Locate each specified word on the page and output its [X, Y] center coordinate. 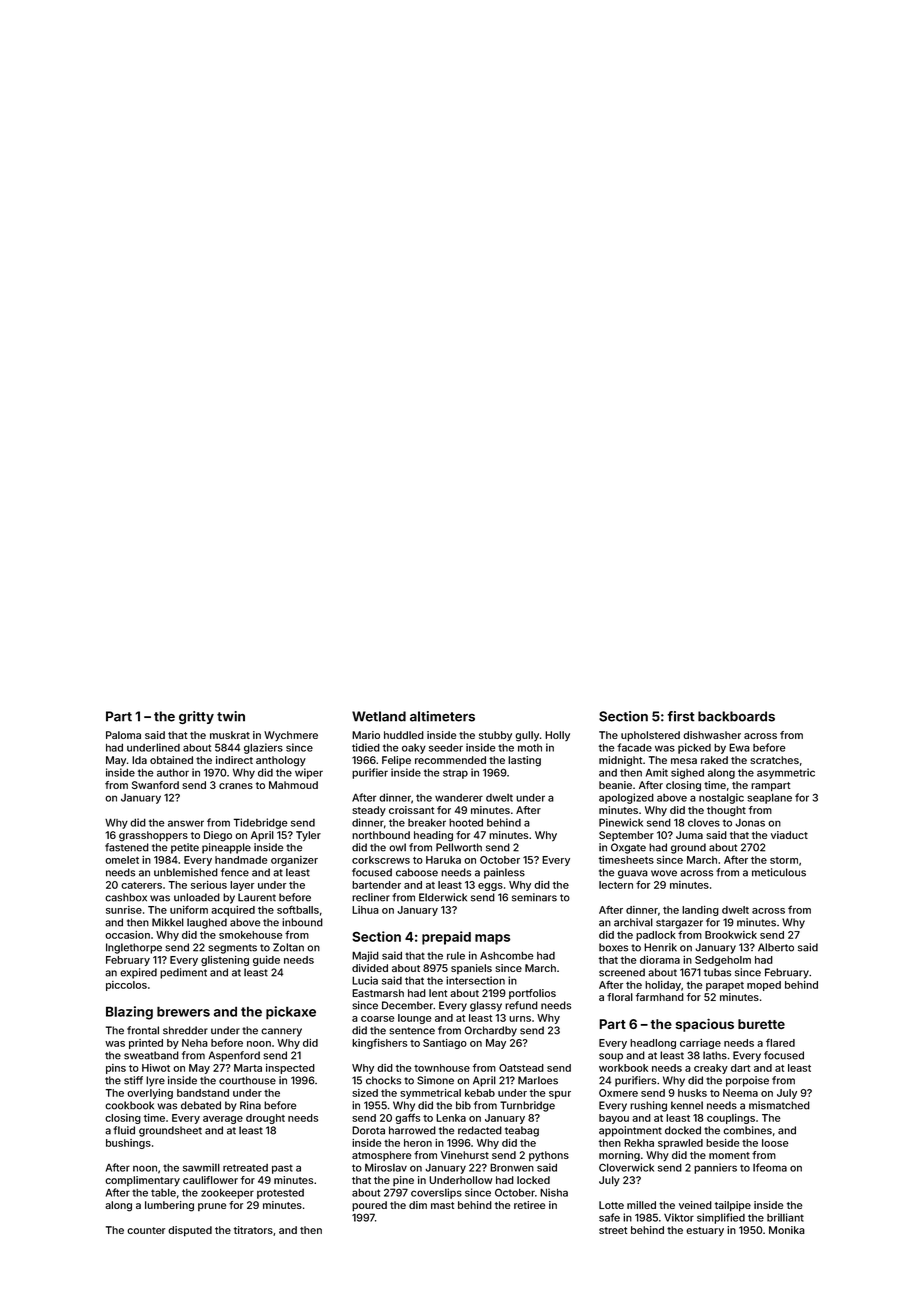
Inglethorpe [134, 948]
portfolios [532, 994]
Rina [250, 1105]
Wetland [379, 716]
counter [146, 1230]
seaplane [769, 798]
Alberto [776, 947]
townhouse [442, 1068]
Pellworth [459, 847]
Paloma [123, 735]
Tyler [308, 836]
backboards [736, 716]
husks [692, 1093]
